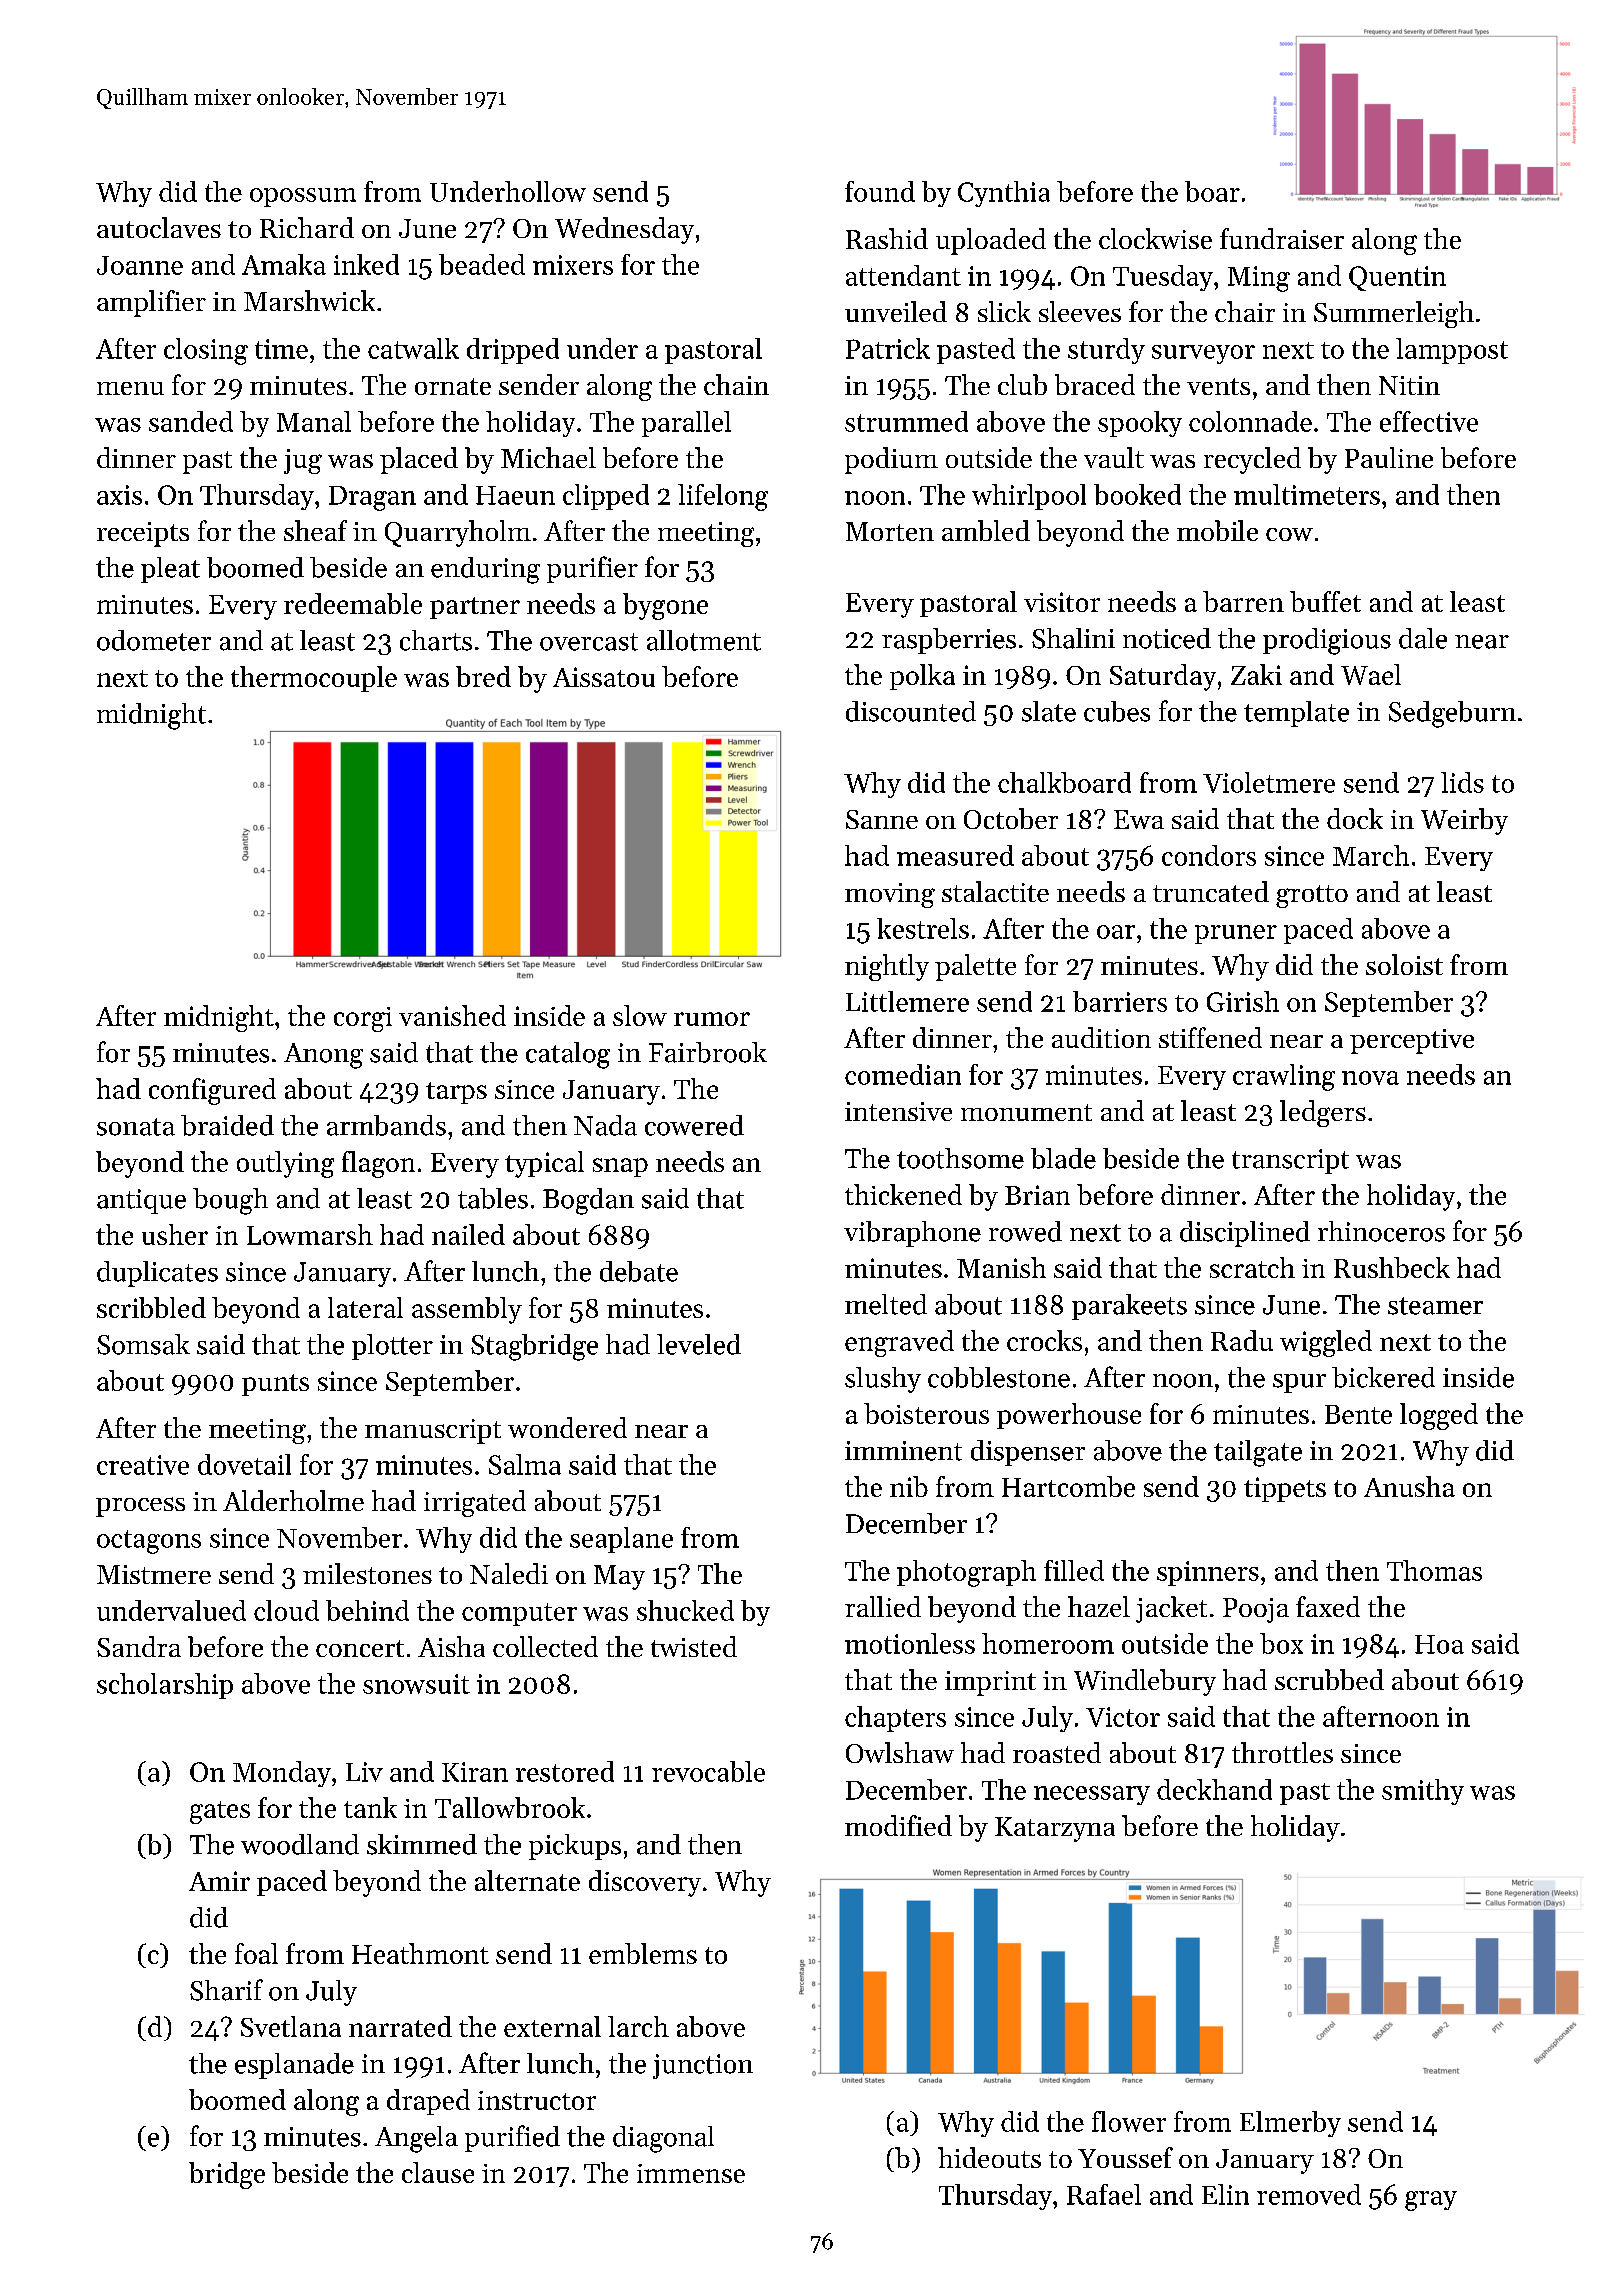 The width and height of the screenshot is (1620, 2292). I want to click on steamer, so click(1435, 1306).
